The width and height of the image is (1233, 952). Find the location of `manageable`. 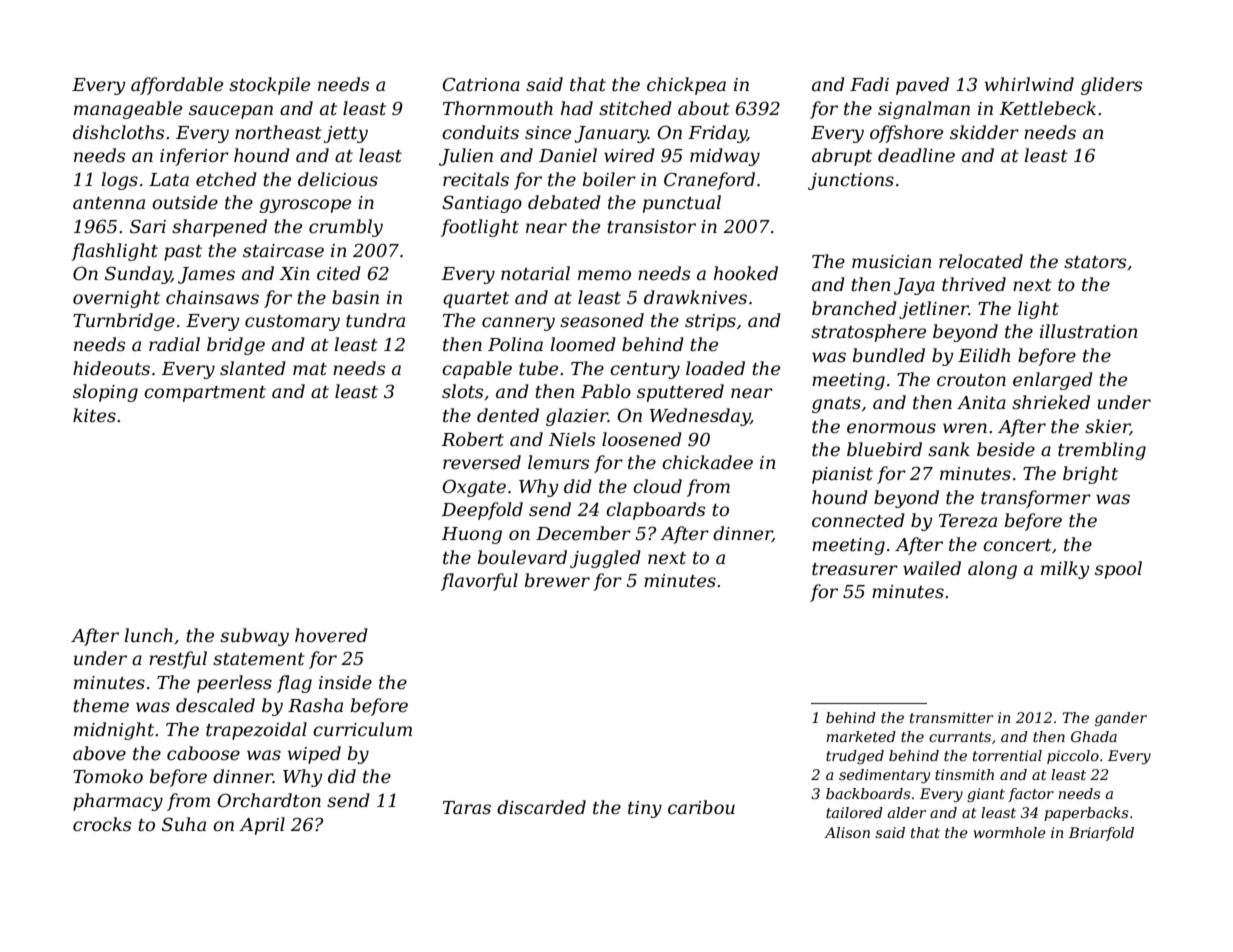

manageable is located at coordinates (128, 110).
